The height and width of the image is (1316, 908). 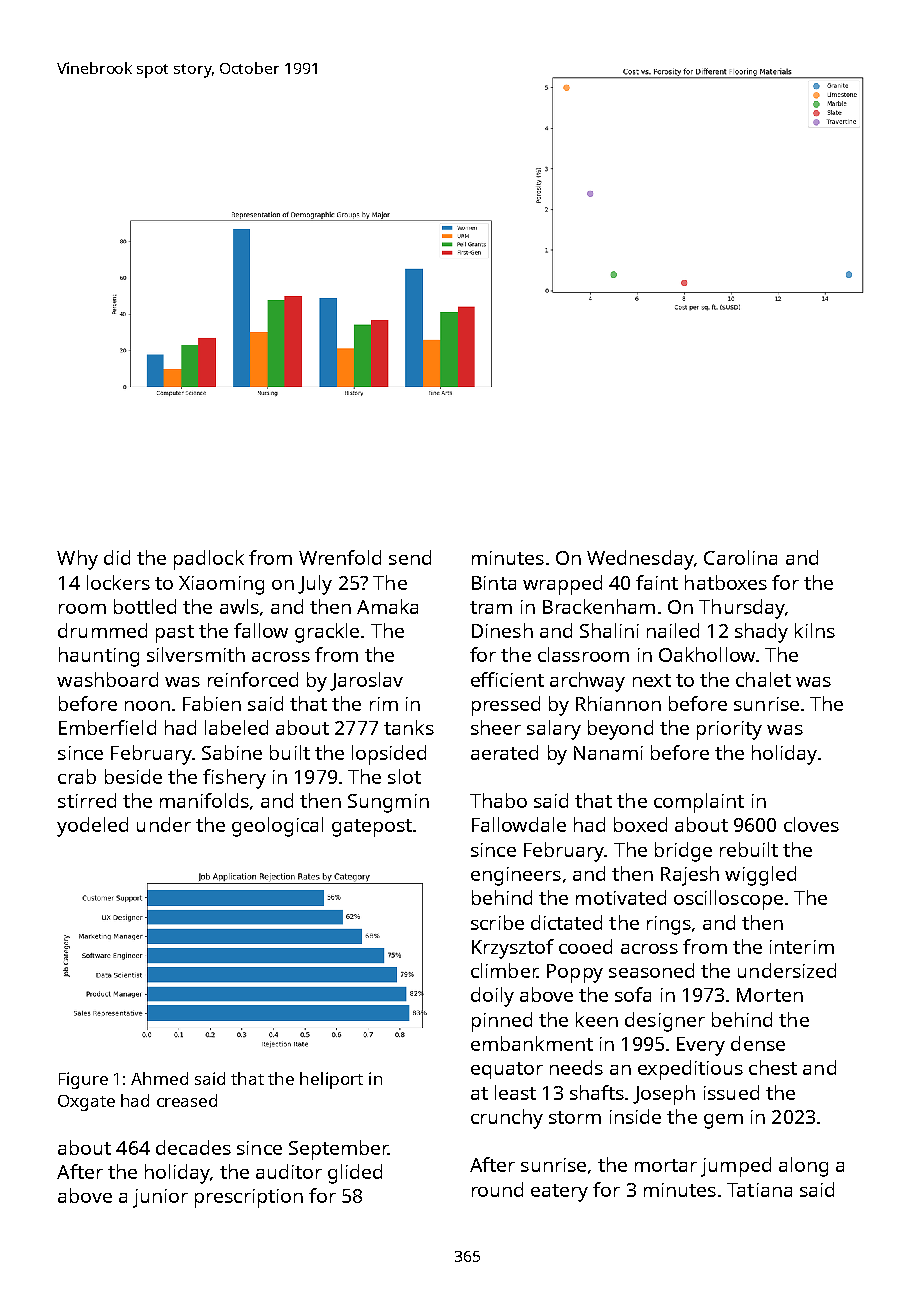 I want to click on jumped, so click(x=736, y=1167).
